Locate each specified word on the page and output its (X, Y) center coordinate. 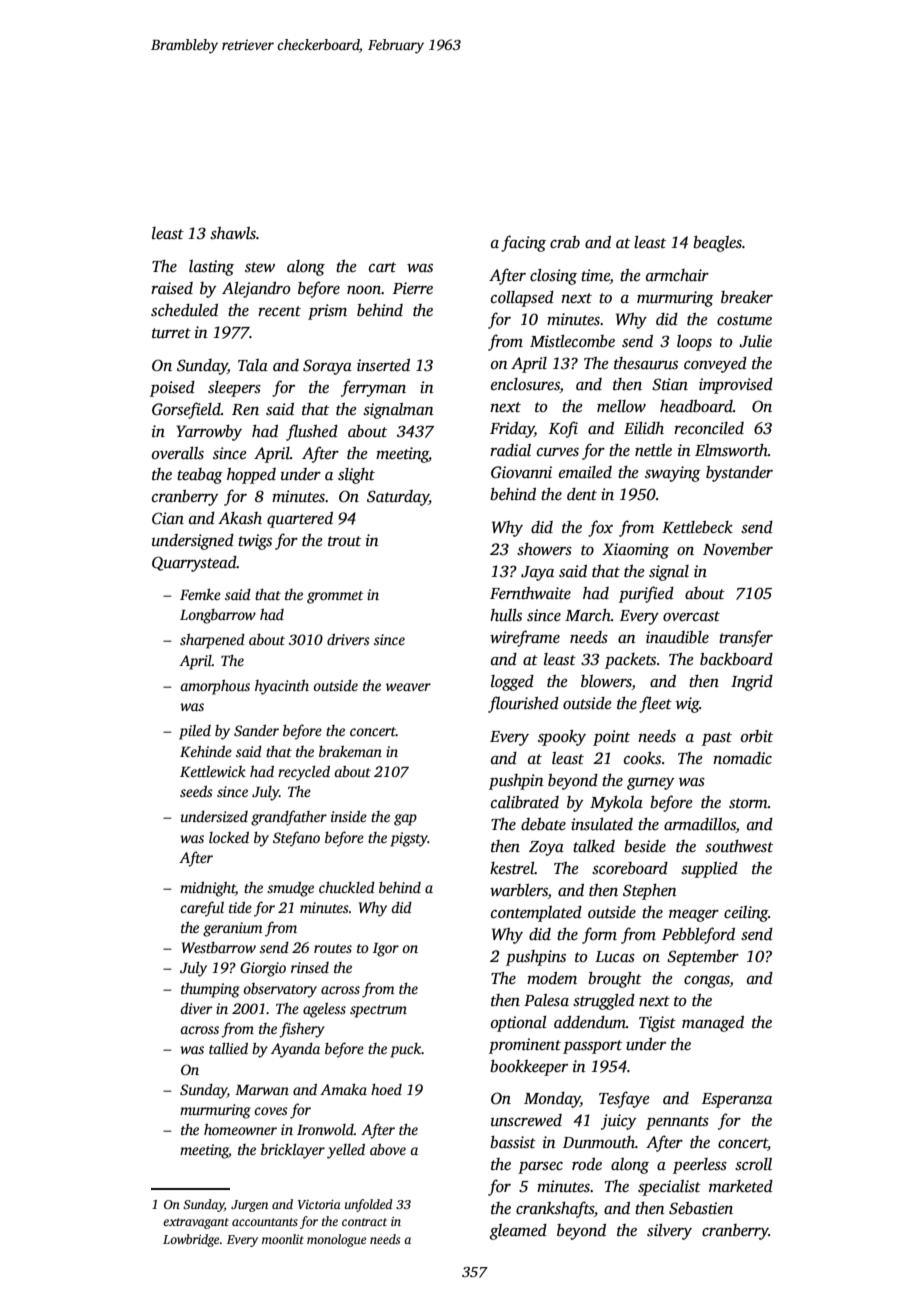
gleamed (518, 1232)
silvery (669, 1232)
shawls (233, 233)
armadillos (700, 825)
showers (544, 549)
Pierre (413, 288)
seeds (196, 791)
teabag (200, 476)
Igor (386, 950)
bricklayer (293, 1151)
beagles (717, 244)
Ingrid (752, 683)
